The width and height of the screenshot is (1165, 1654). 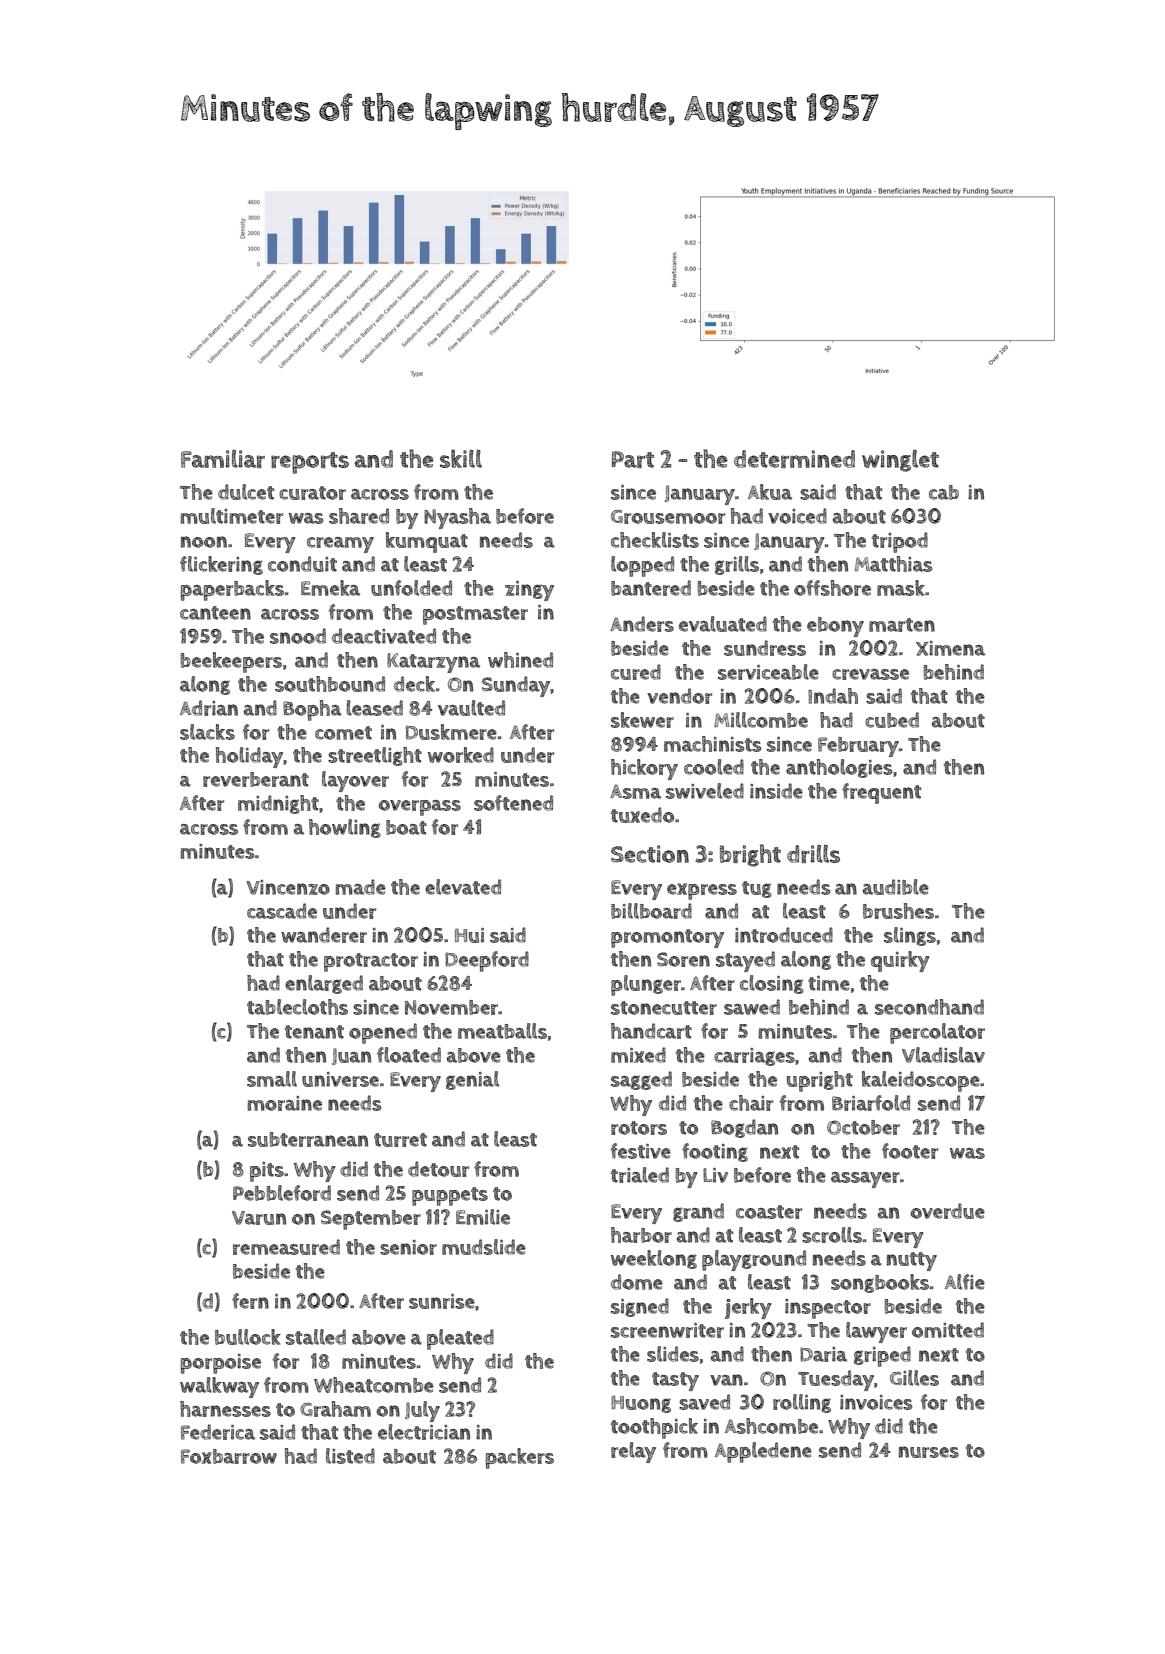 What do you see at coordinates (350, 1456) in the screenshot?
I see `listed` at bounding box center [350, 1456].
